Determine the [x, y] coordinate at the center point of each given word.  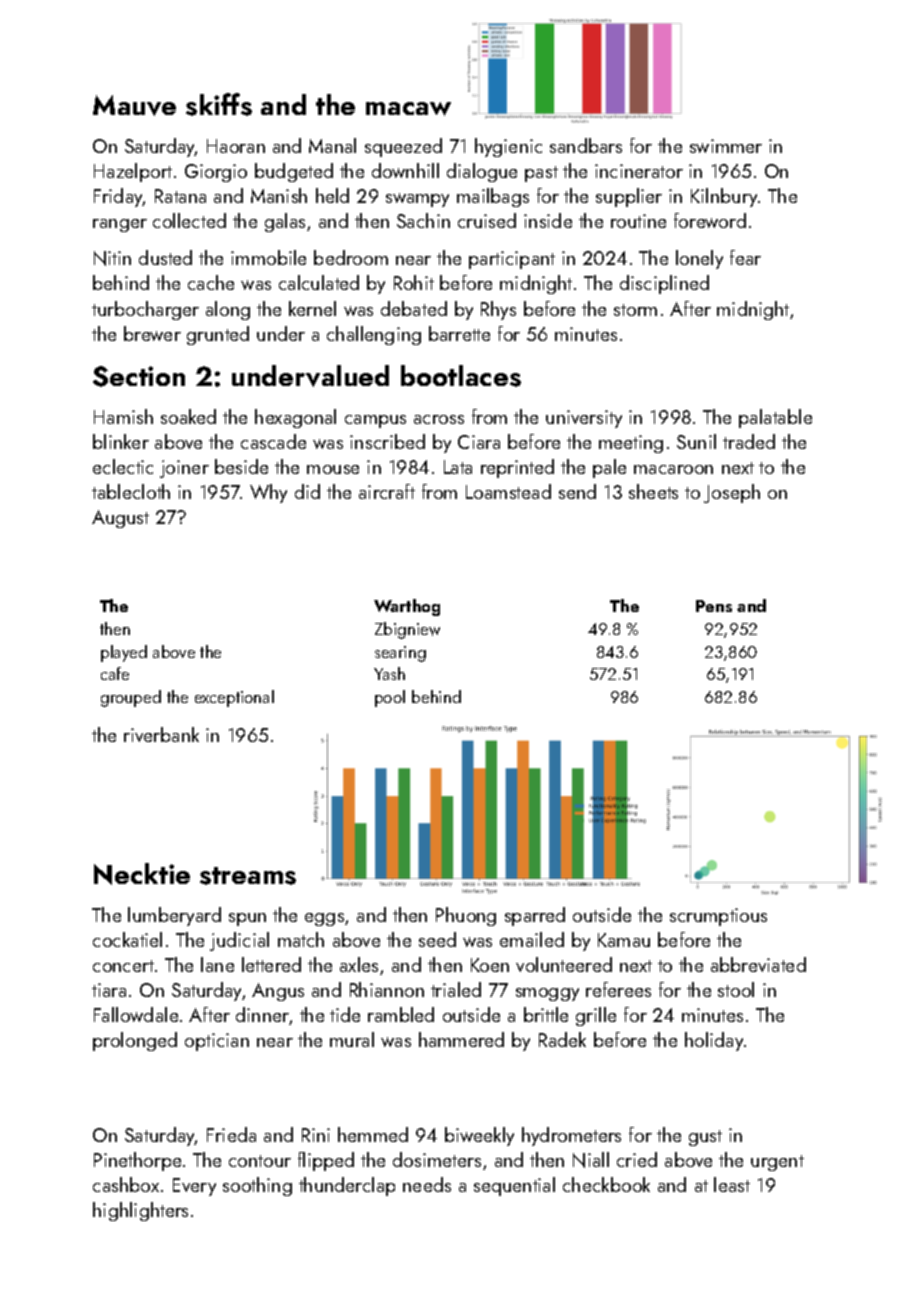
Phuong [466, 916]
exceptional [234, 698]
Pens [714, 606]
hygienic [508, 147]
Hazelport [133, 172]
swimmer [726, 146]
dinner [262, 1014]
